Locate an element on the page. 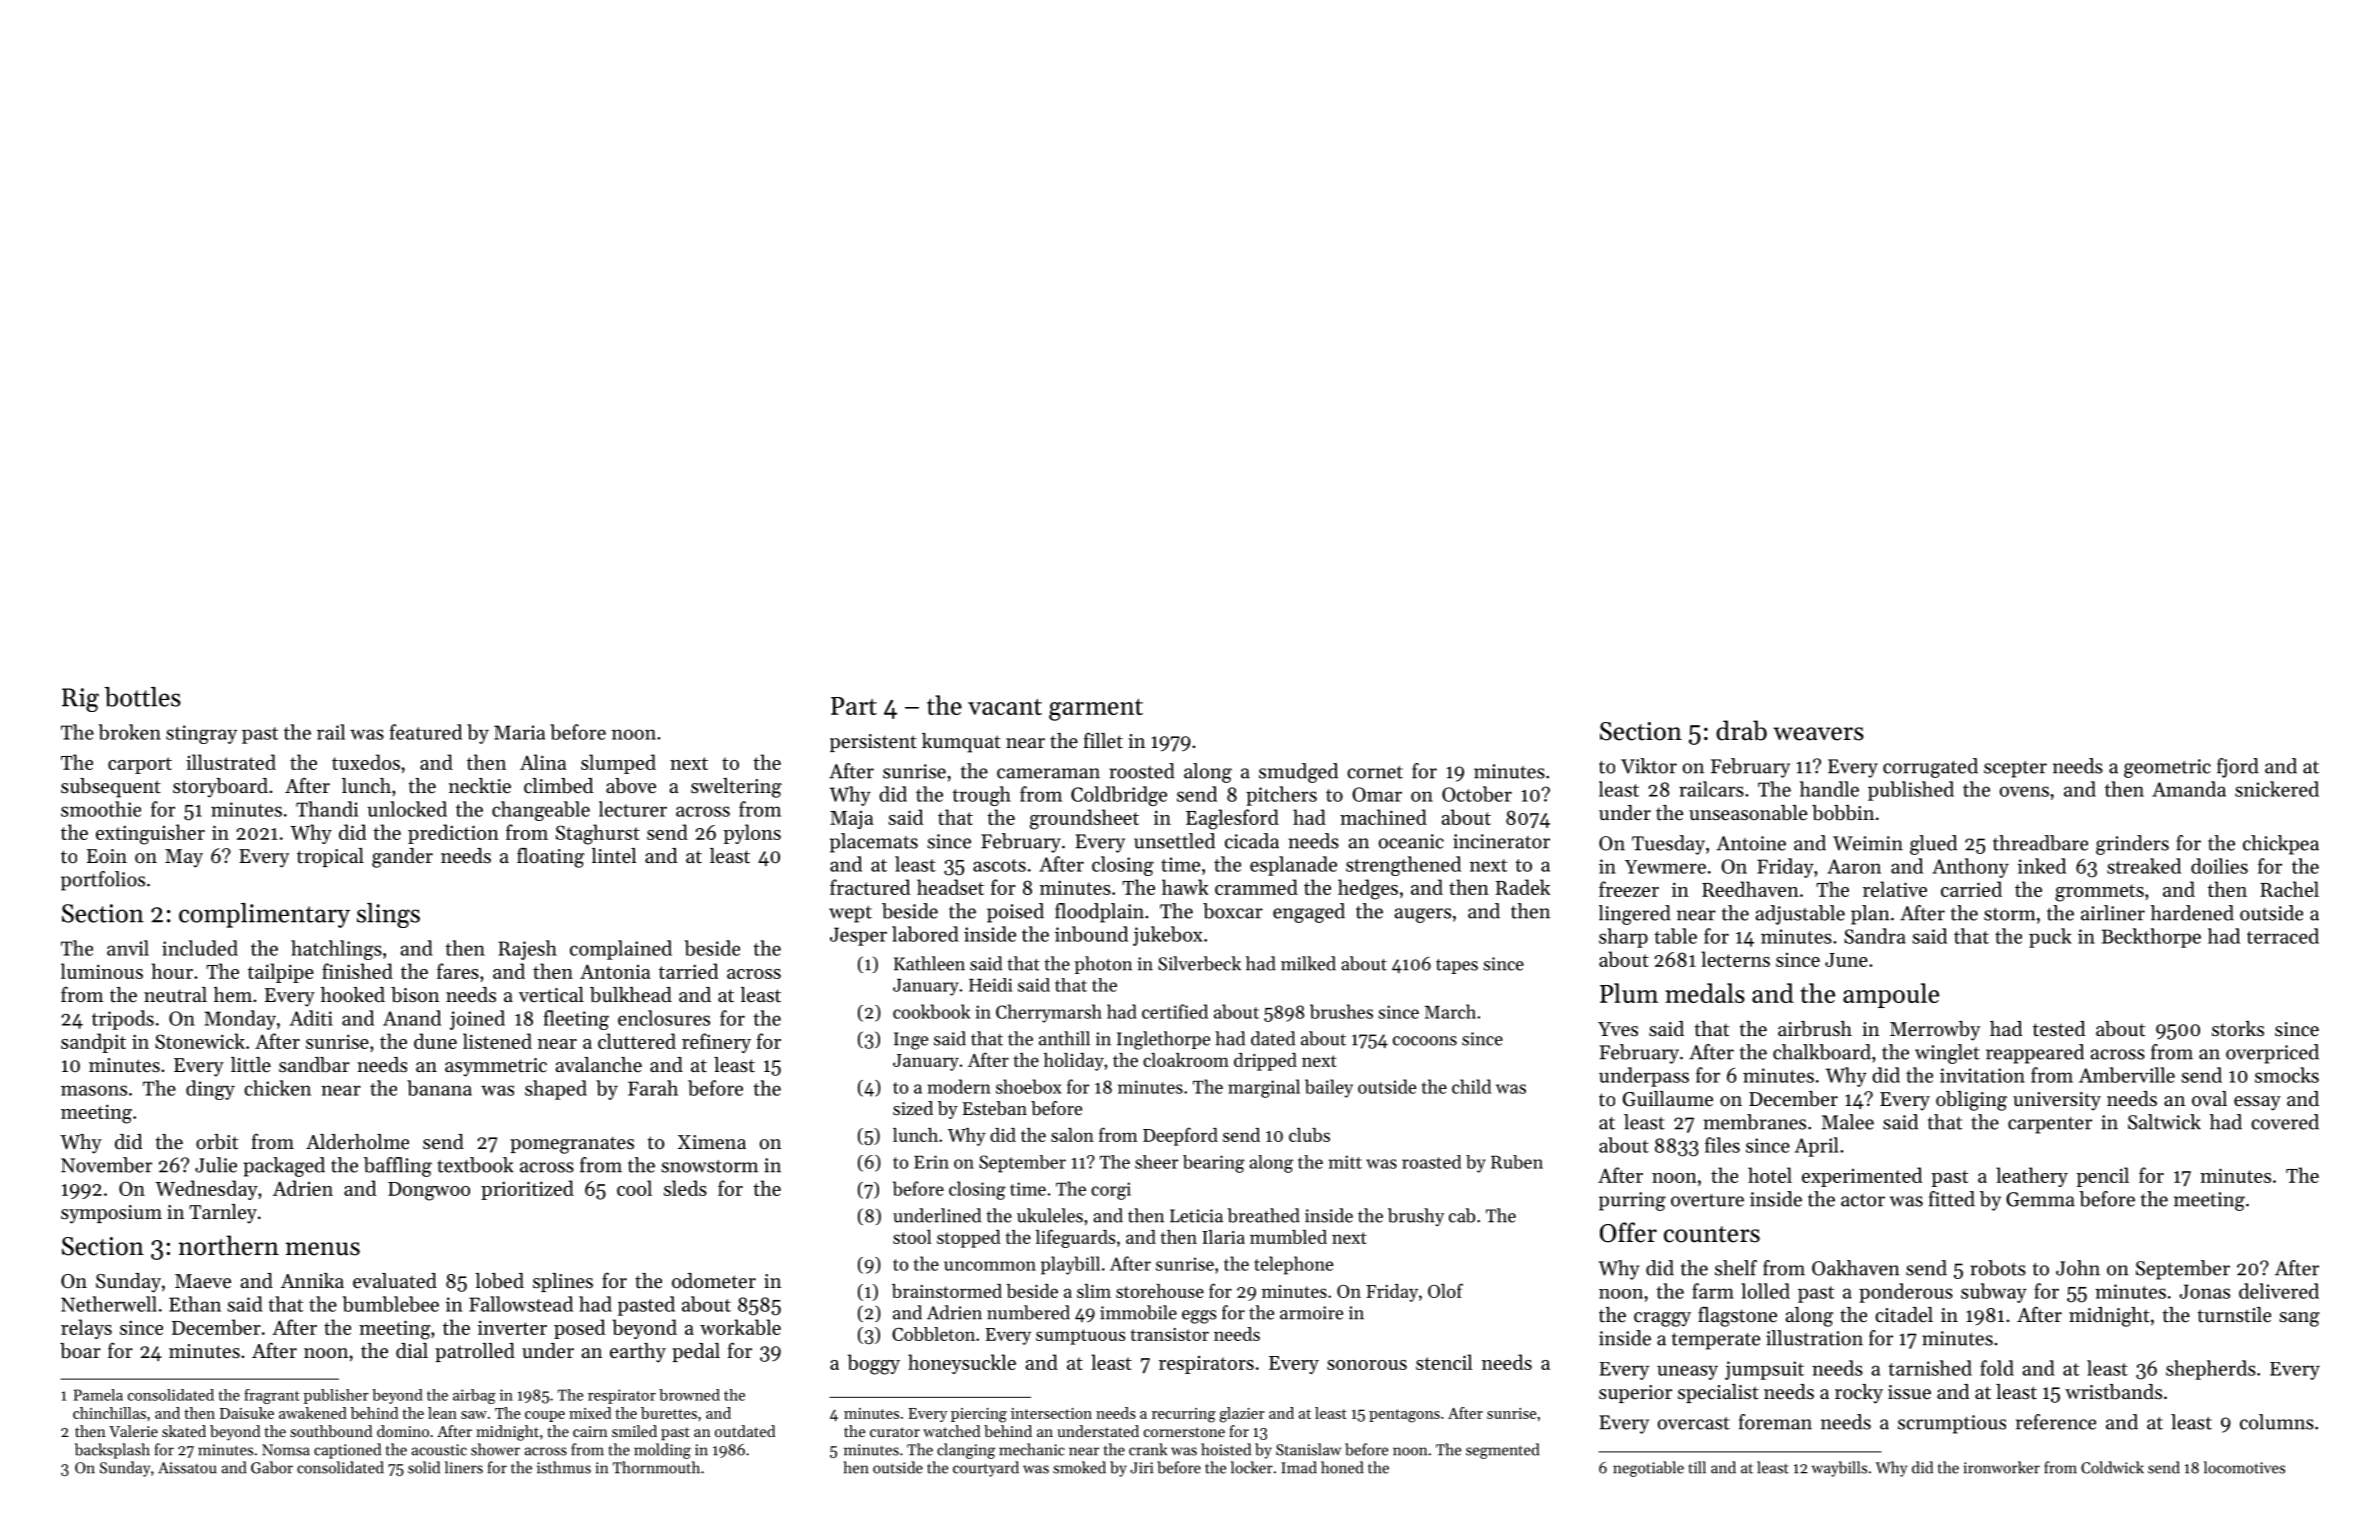 The width and height of the image is (2380, 1540). Jiri is located at coordinates (1141, 1468).
